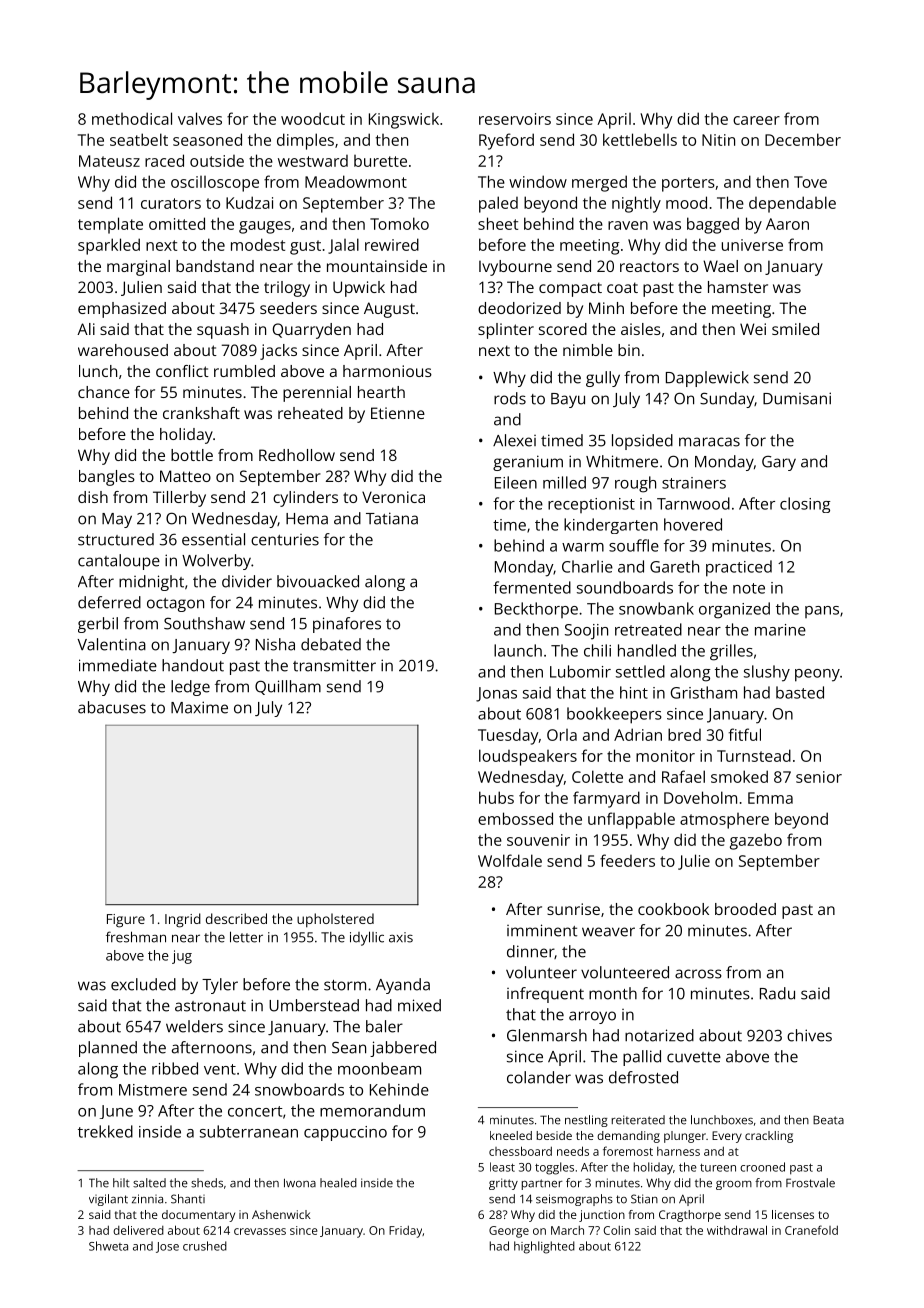 The width and height of the screenshot is (924, 1308). I want to click on senior, so click(819, 777).
